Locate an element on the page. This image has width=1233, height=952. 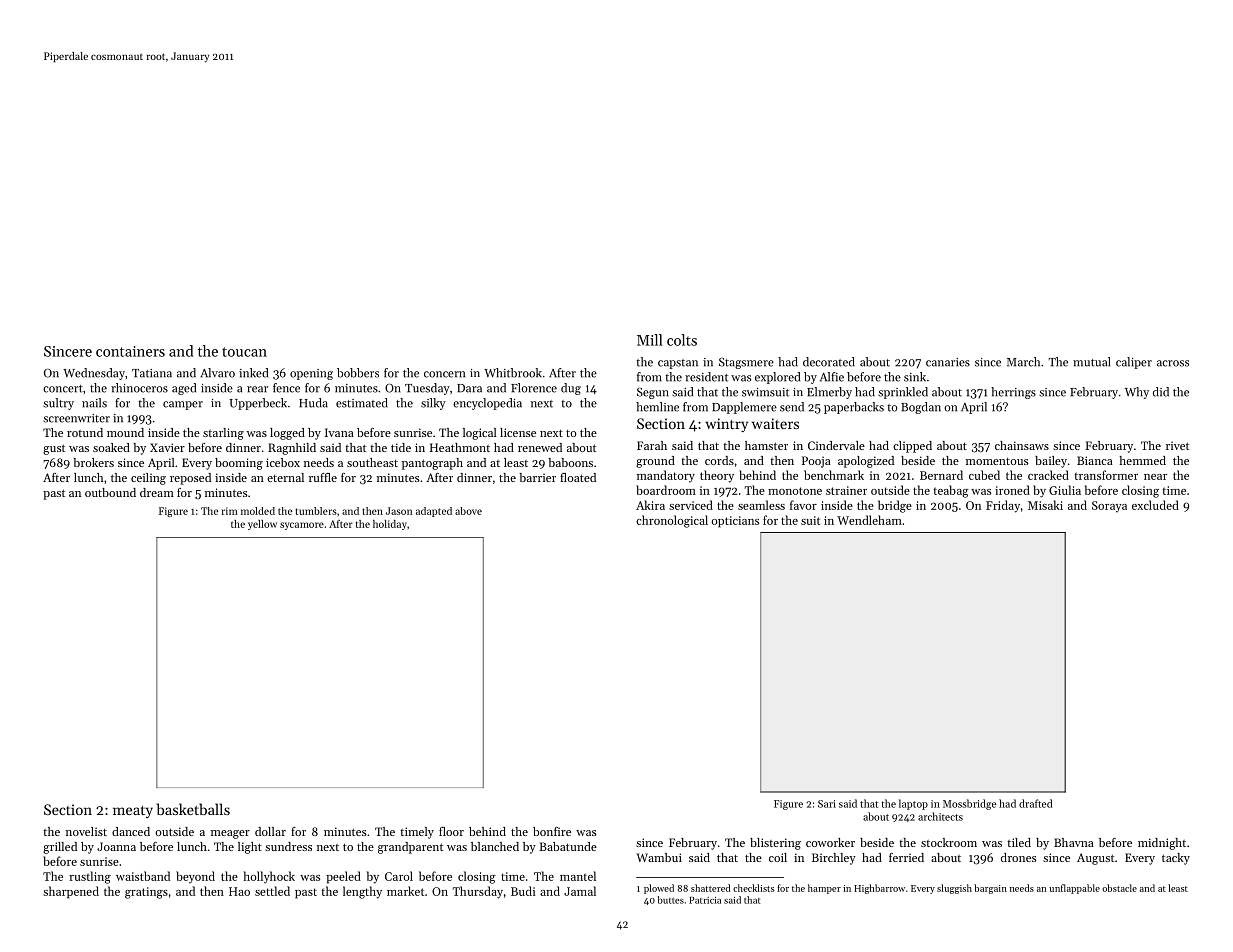
Sari is located at coordinates (827, 804).
